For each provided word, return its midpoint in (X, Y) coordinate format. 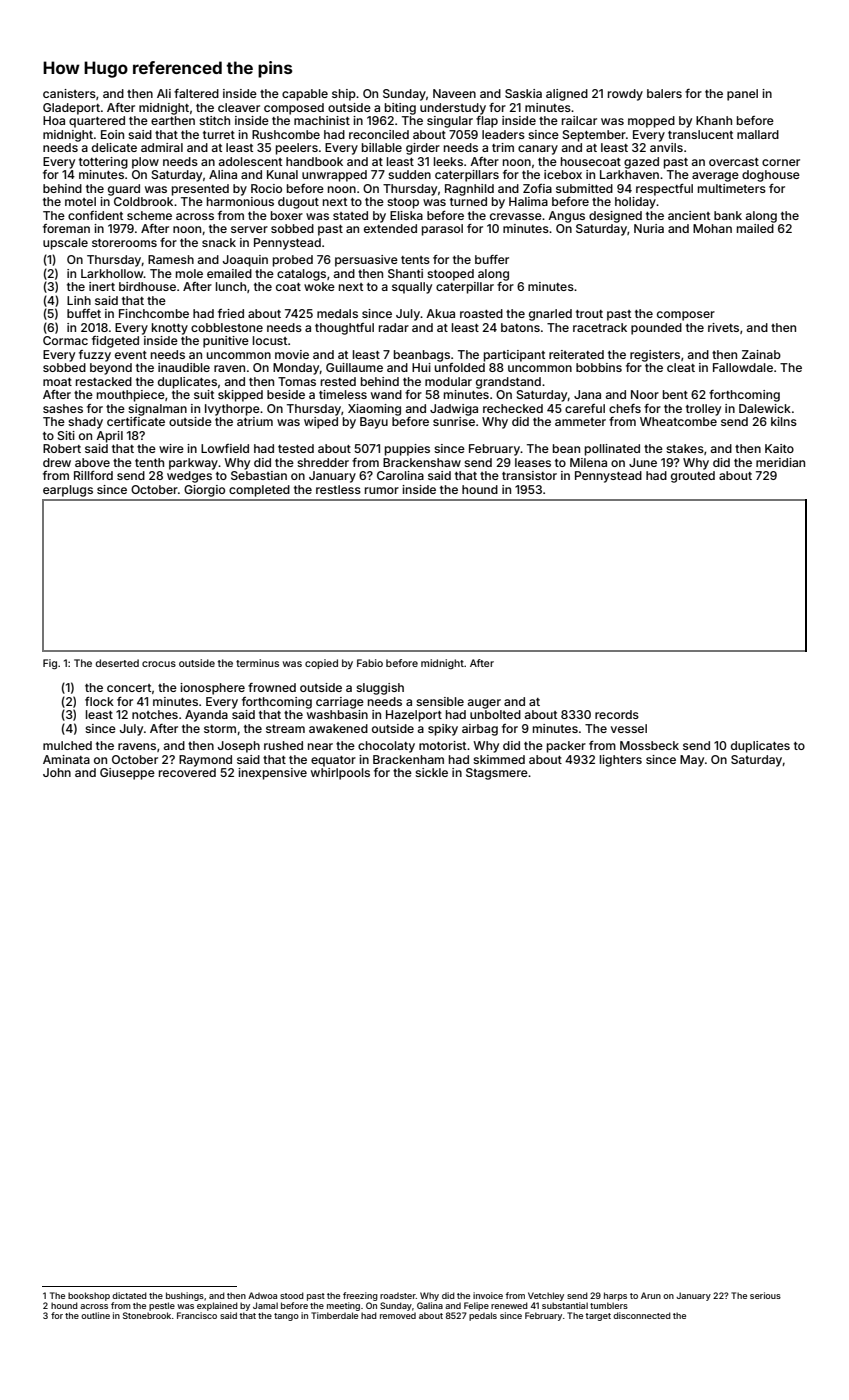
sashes (63, 408)
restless (338, 489)
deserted (117, 663)
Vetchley (546, 1296)
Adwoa (262, 1295)
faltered (196, 93)
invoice (488, 1295)
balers (664, 93)
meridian (780, 462)
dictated (129, 1295)
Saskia (523, 93)
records (617, 714)
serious (765, 1295)
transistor (529, 475)
